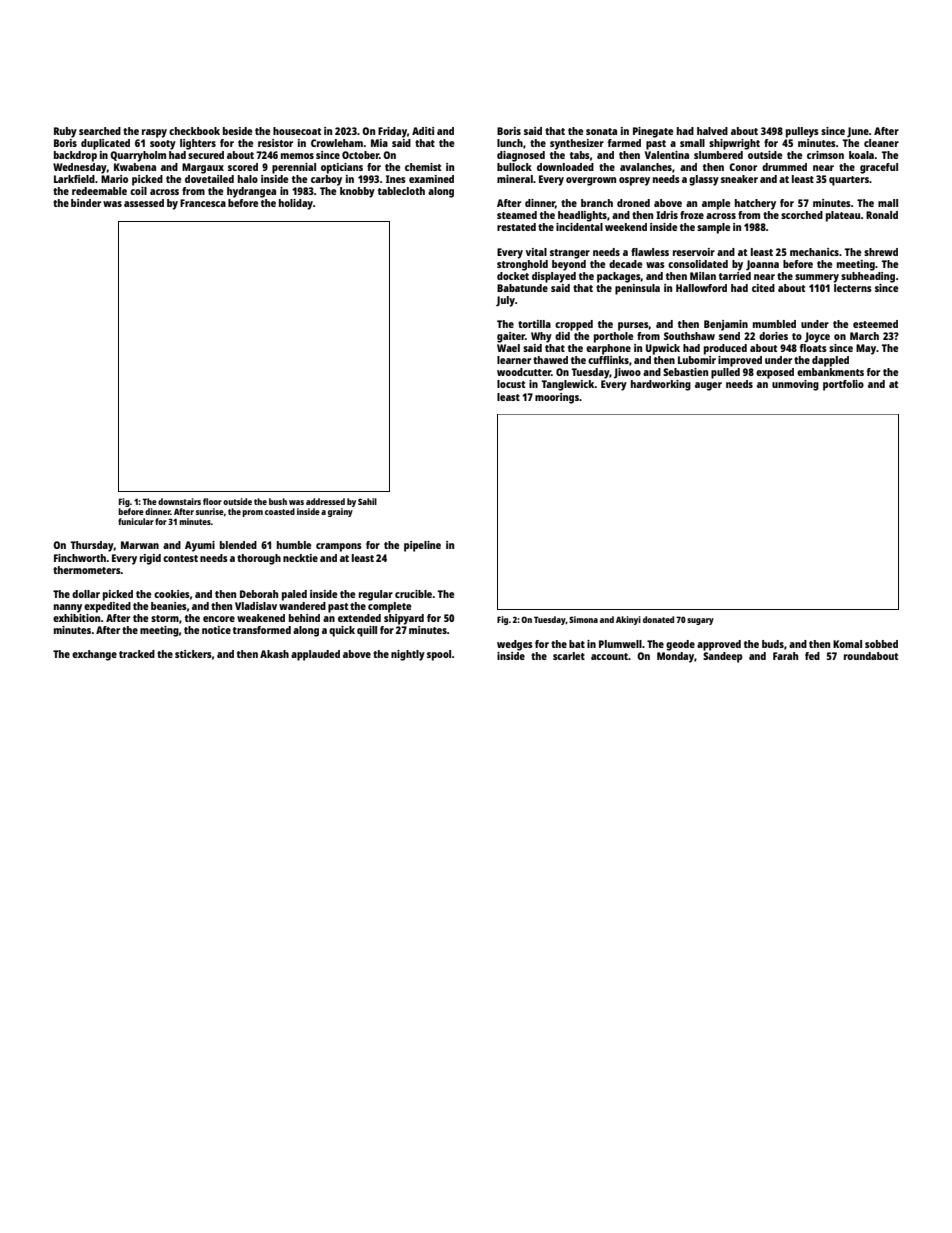 The image size is (952, 1233). What do you see at coordinates (422, 546) in the screenshot?
I see `pipeline` at bounding box center [422, 546].
